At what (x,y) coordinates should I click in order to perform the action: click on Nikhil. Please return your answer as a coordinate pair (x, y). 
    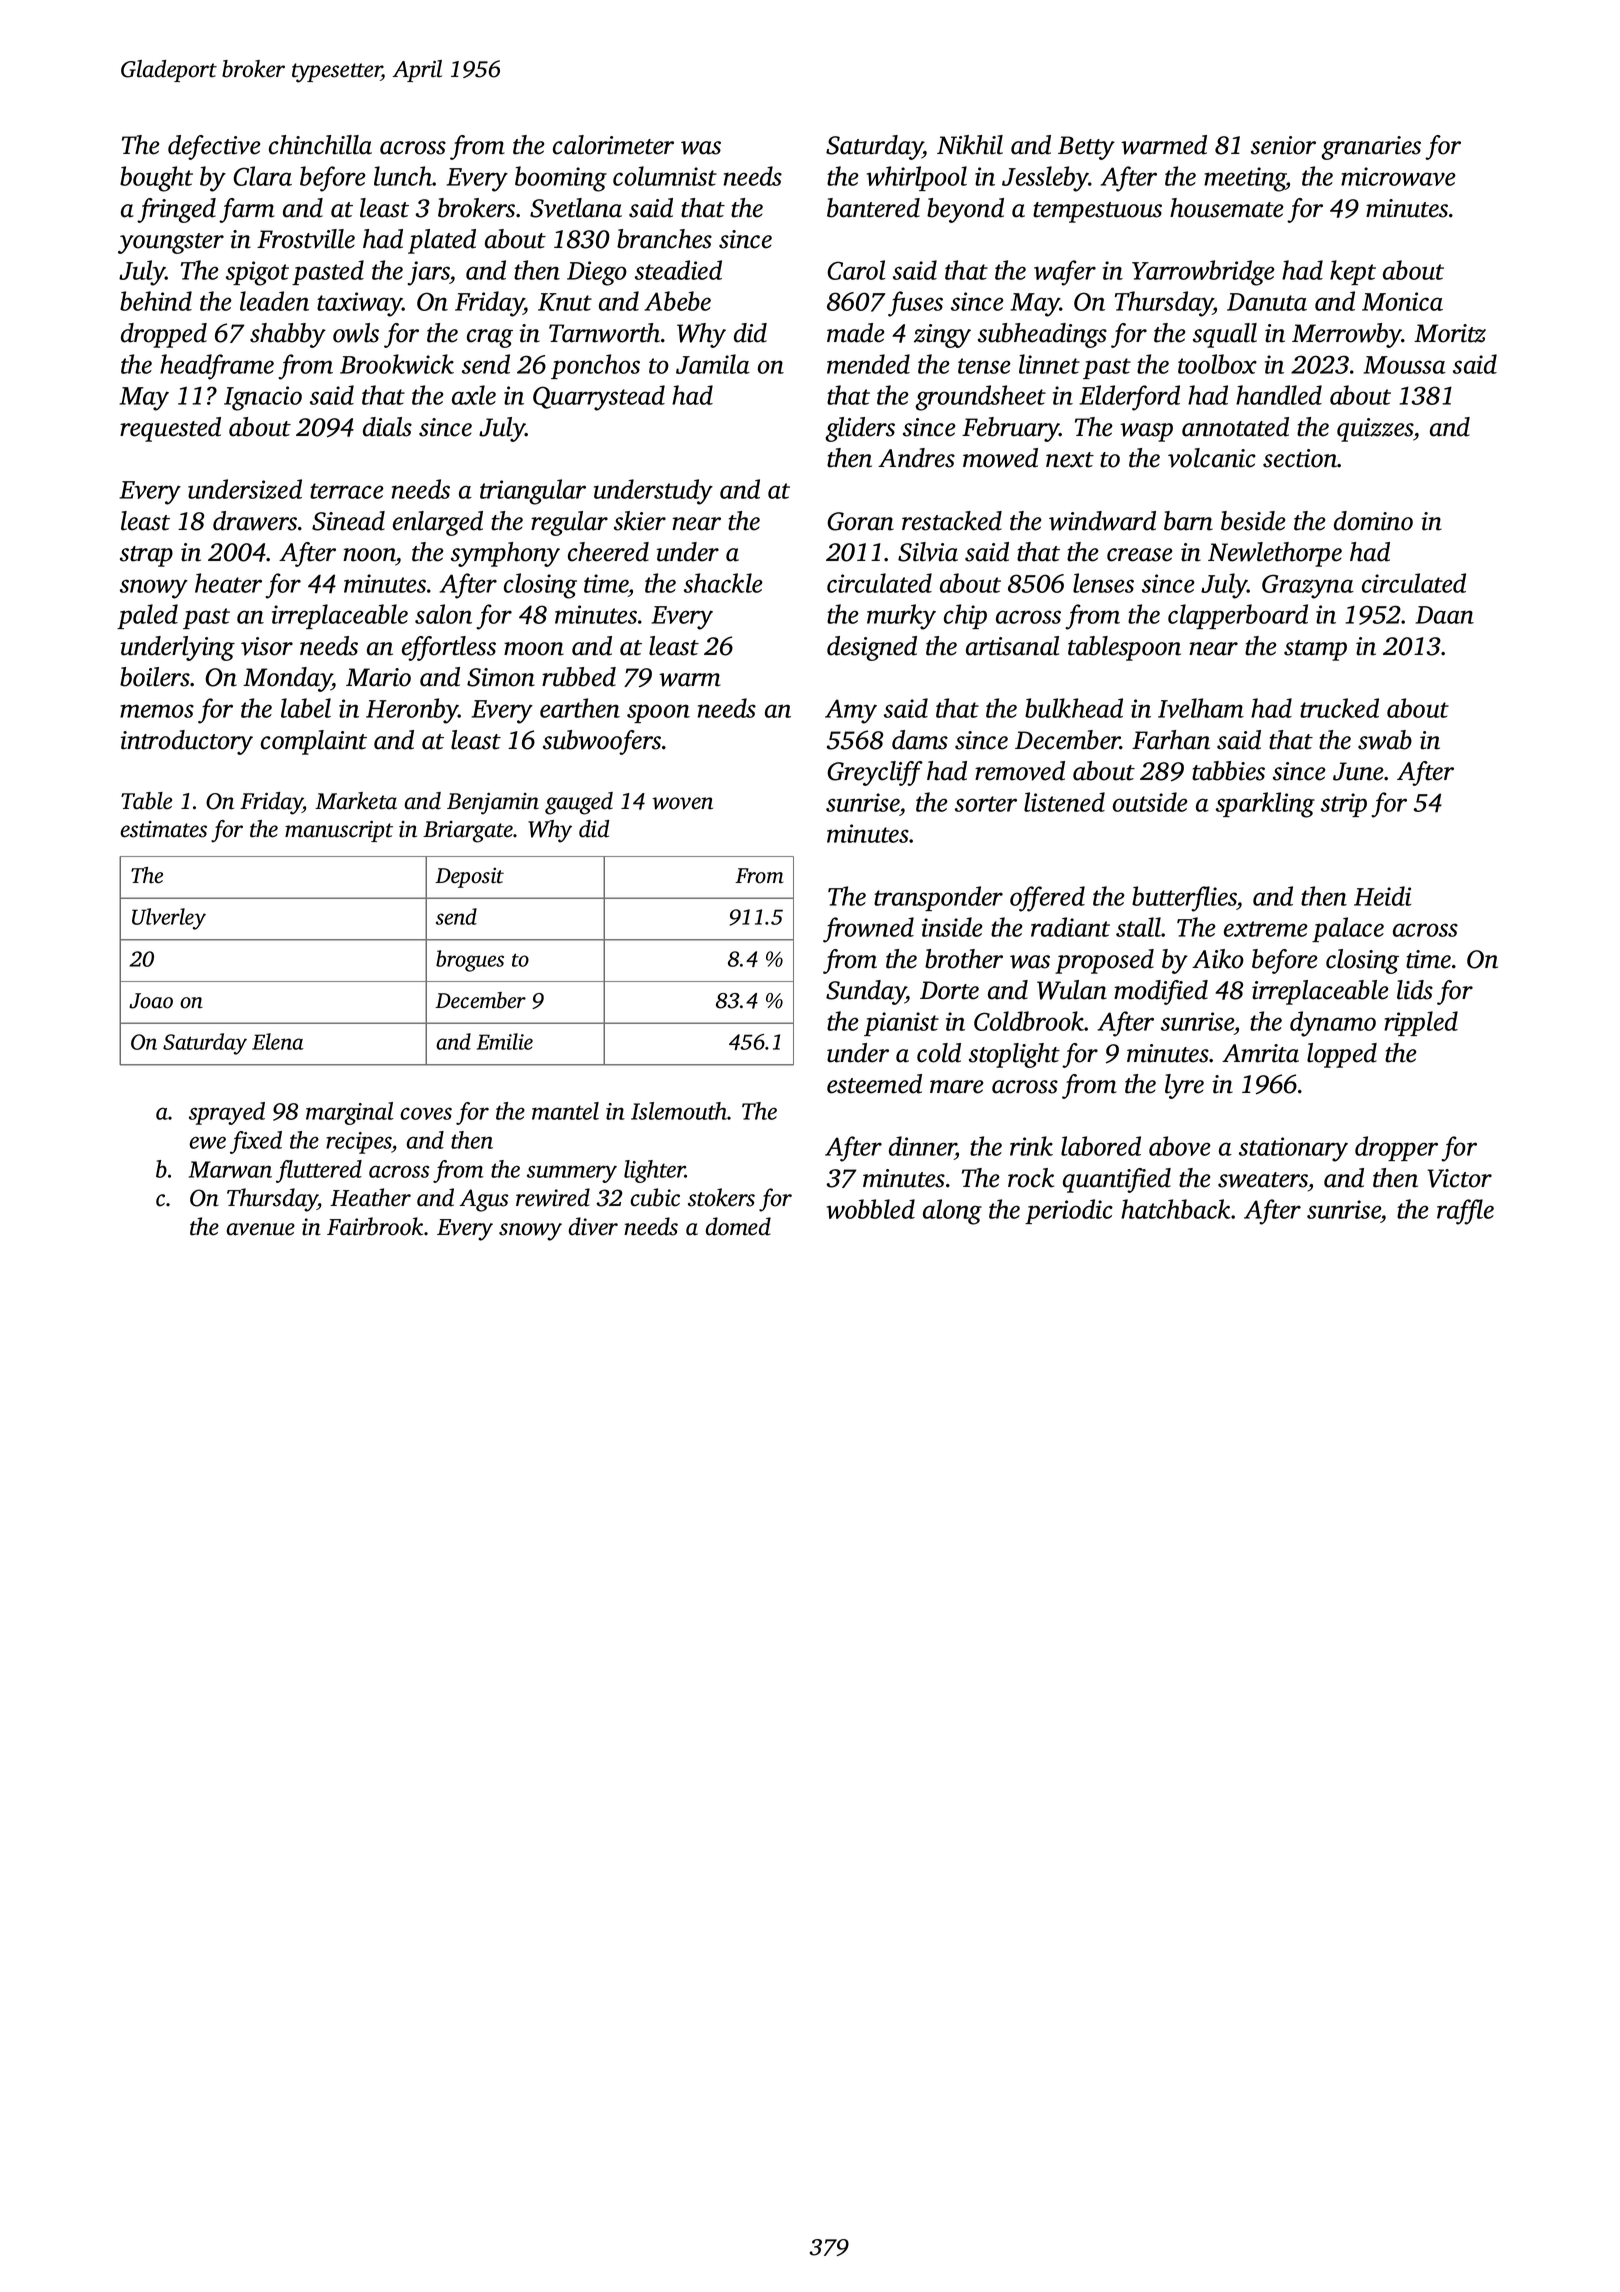
    Looking at the image, I should click on (970, 145).
